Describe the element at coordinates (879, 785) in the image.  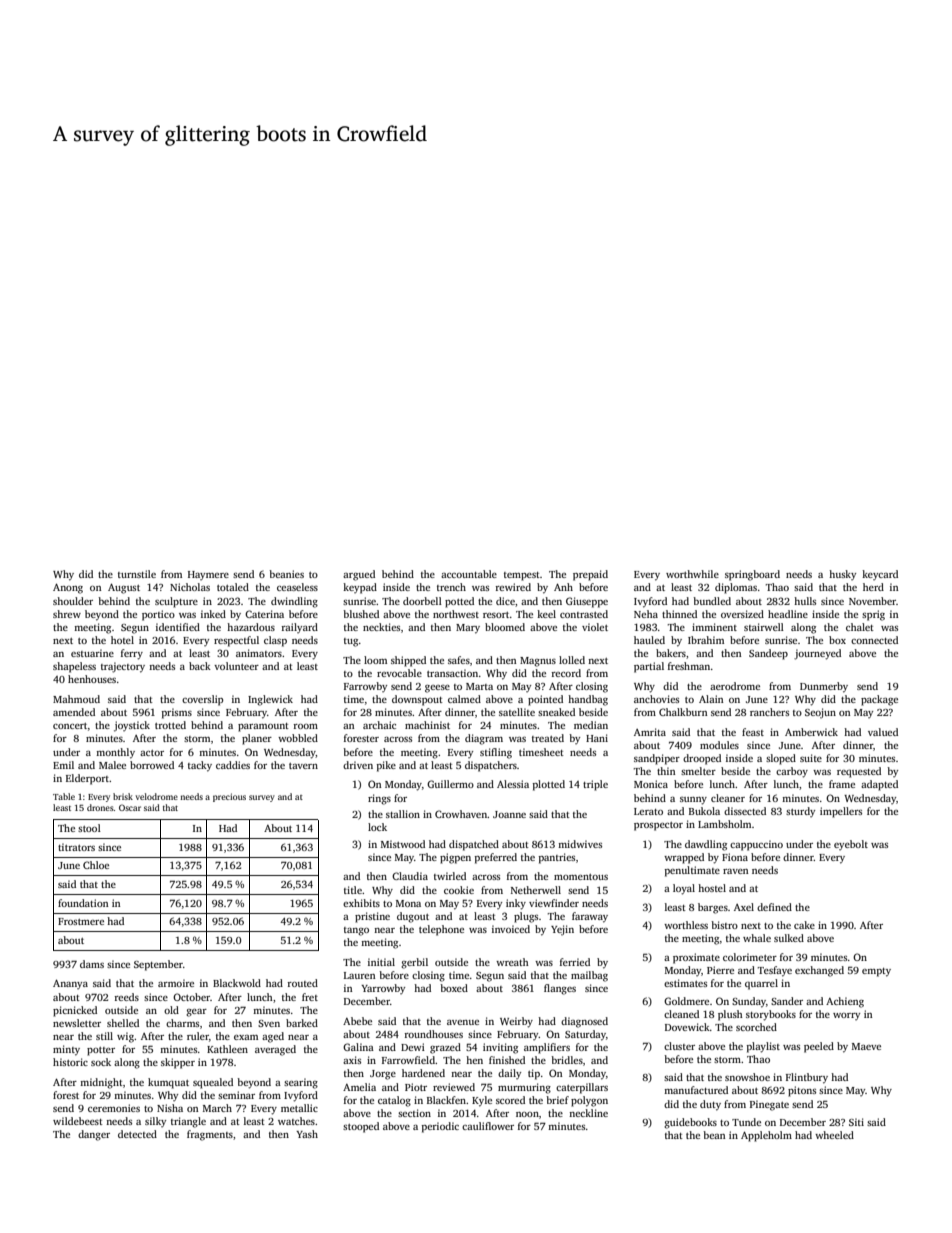
I see `adapted` at that location.
